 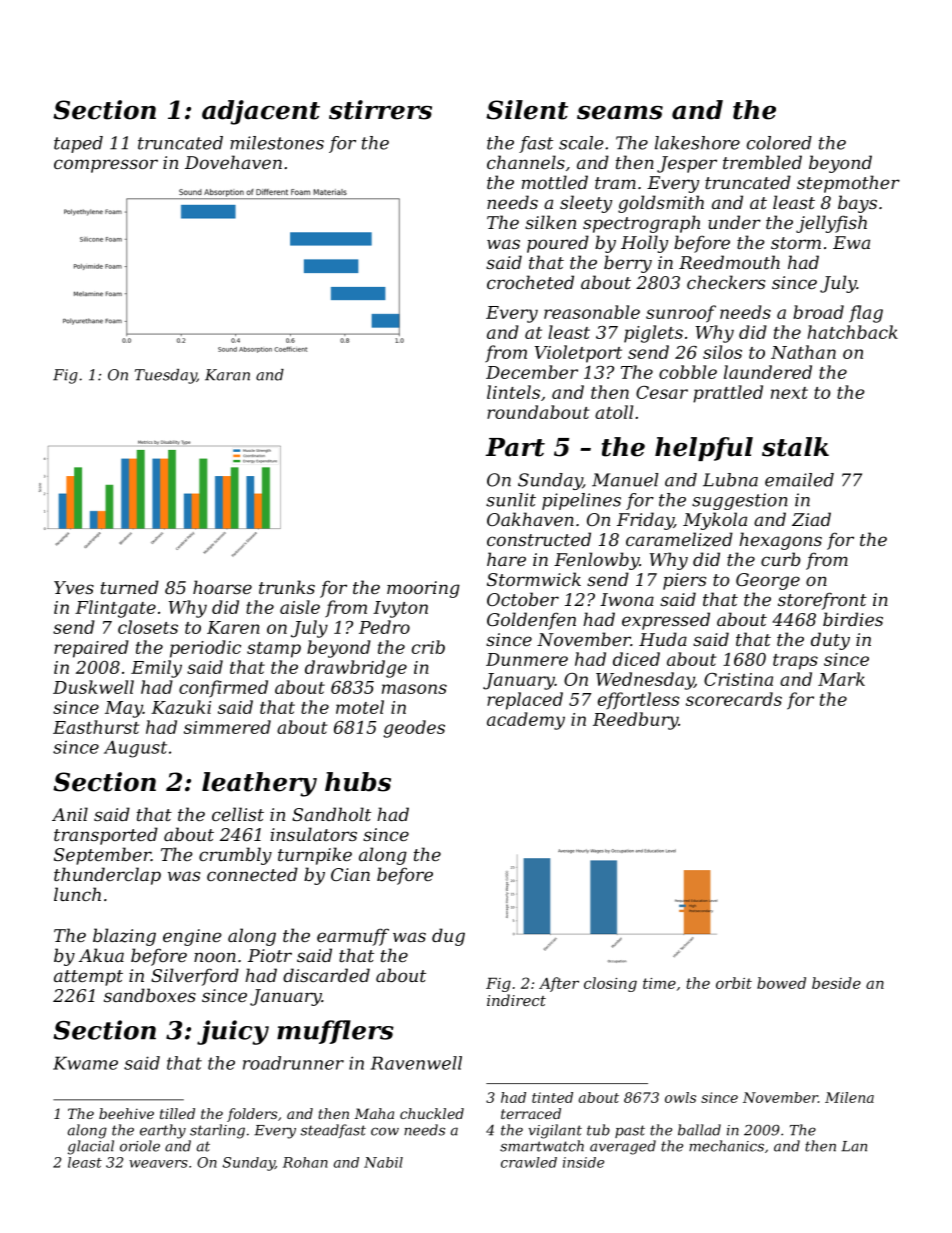 What do you see at coordinates (238, 814) in the image?
I see `cellist` at bounding box center [238, 814].
